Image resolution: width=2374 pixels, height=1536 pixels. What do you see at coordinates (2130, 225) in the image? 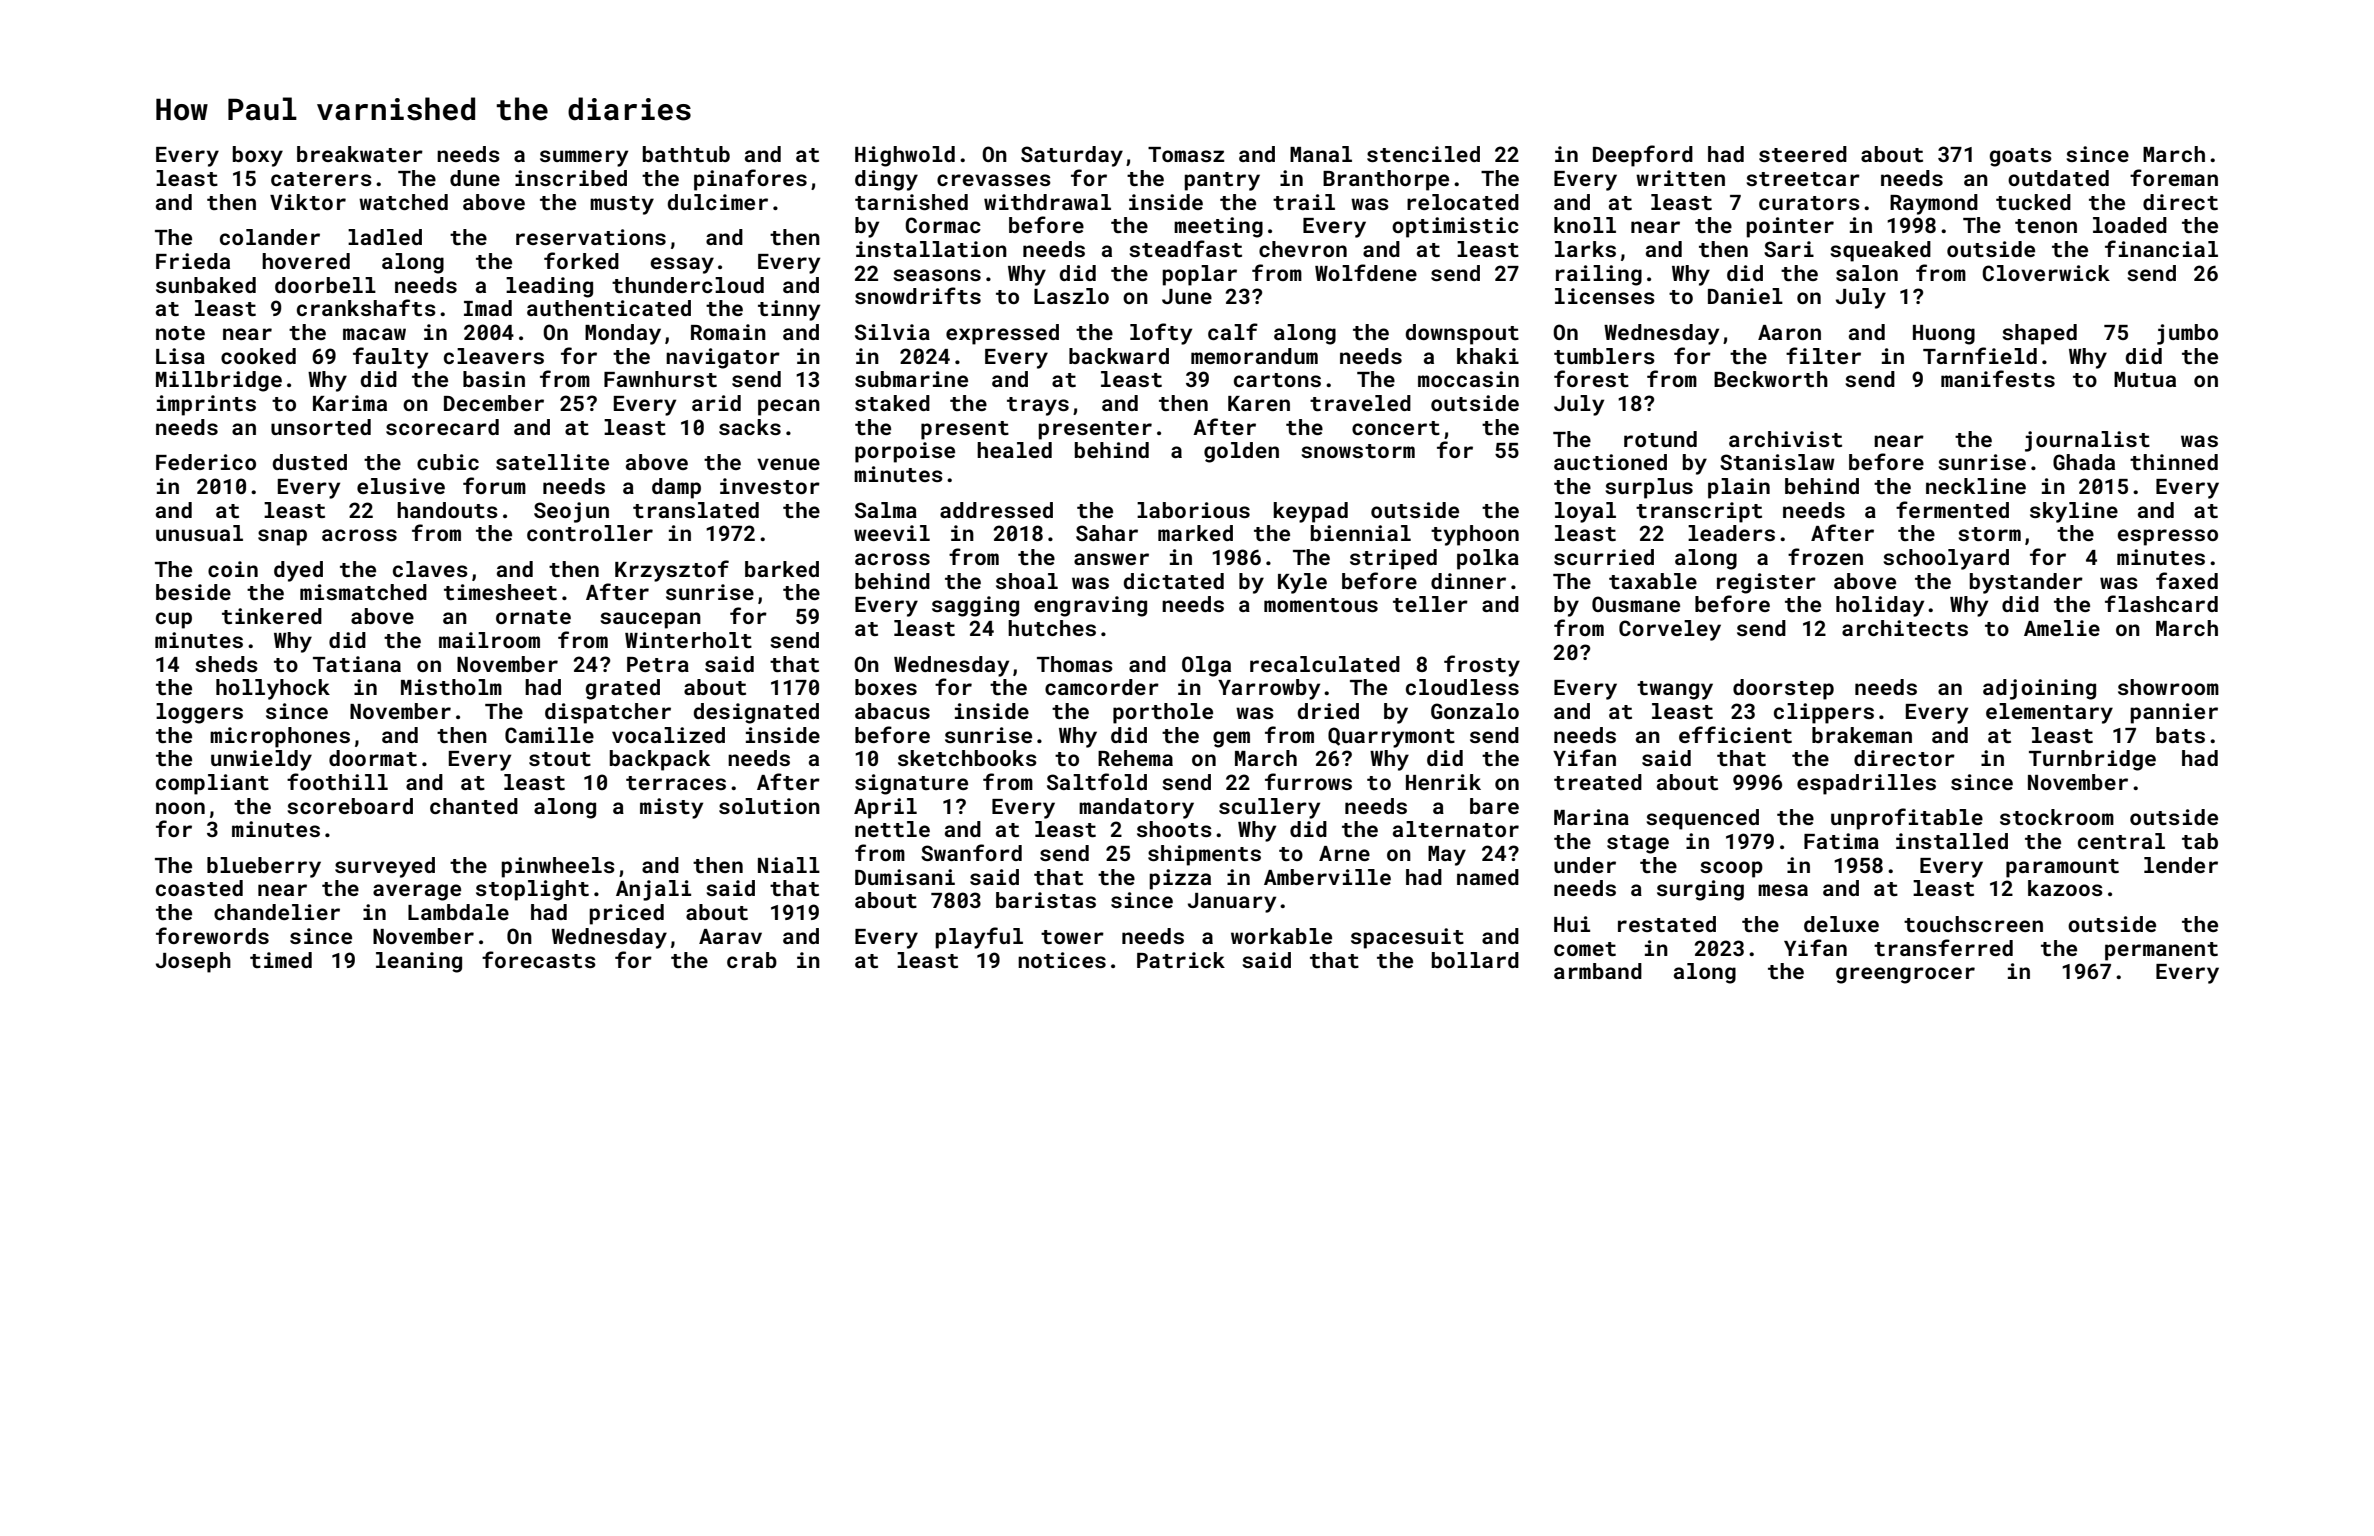
I see `loaded` at bounding box center [2130, 225].
